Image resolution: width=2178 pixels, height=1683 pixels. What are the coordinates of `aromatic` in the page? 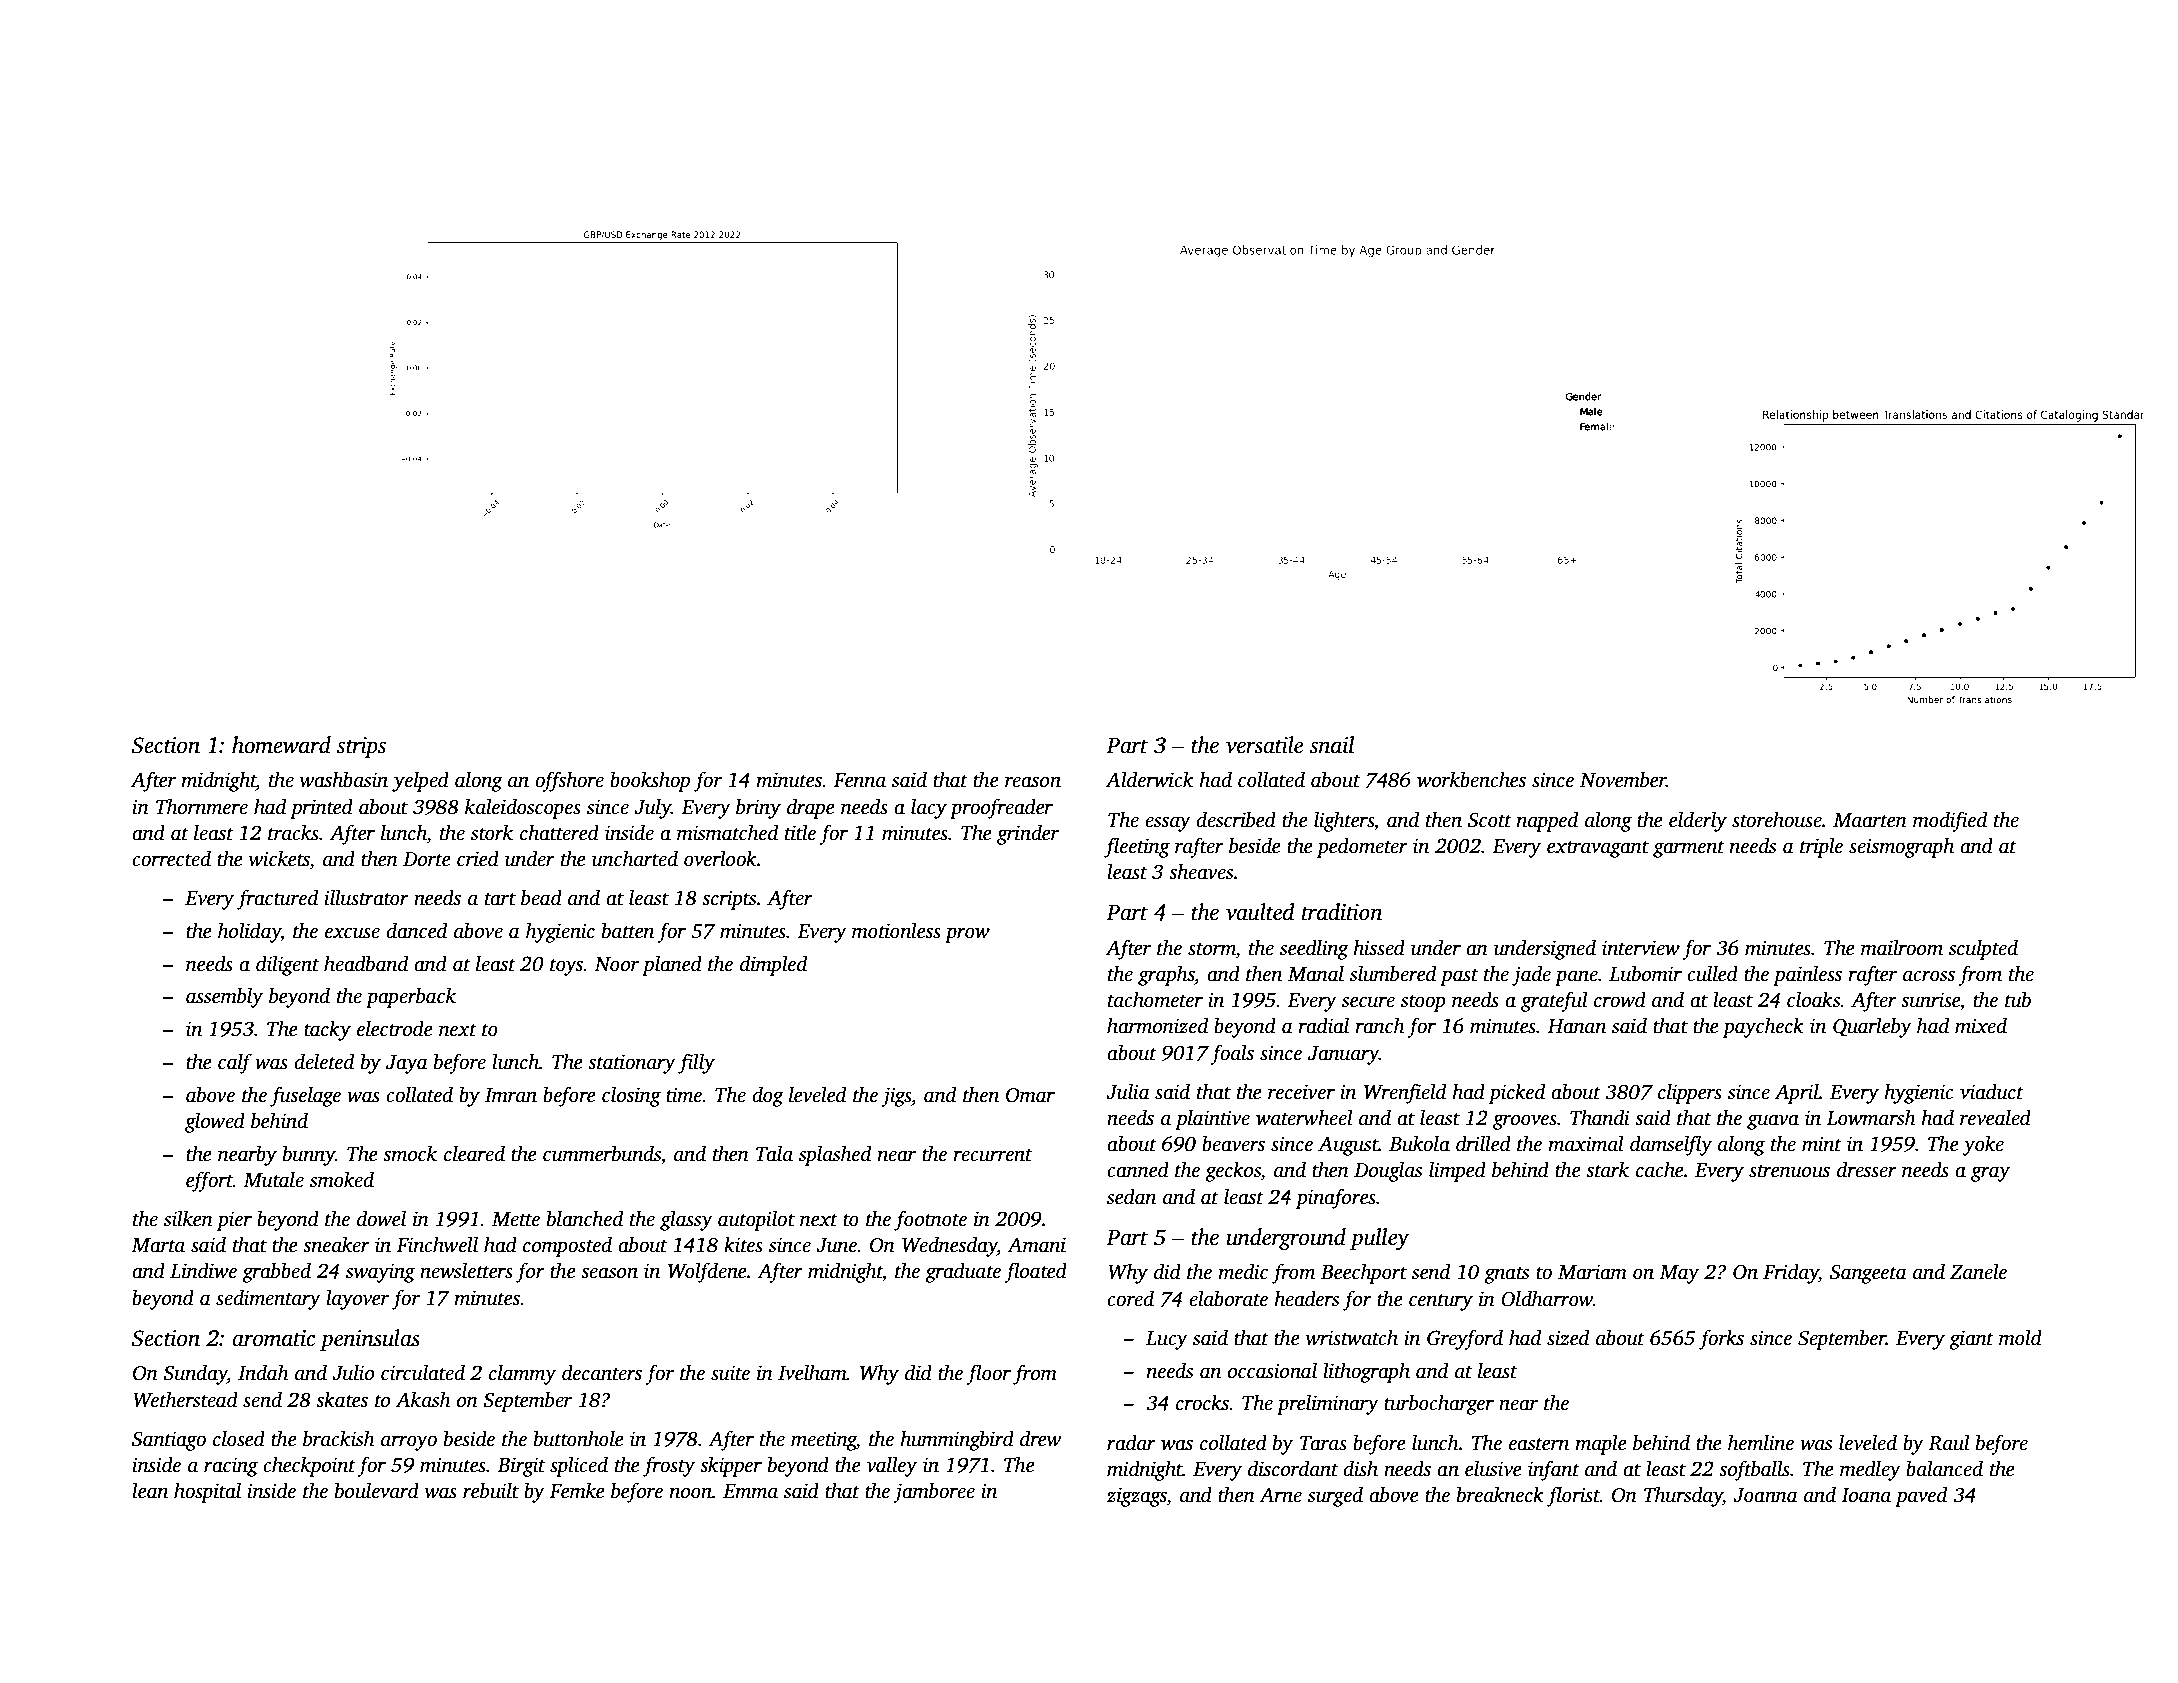 It's located at (273, 1338).
